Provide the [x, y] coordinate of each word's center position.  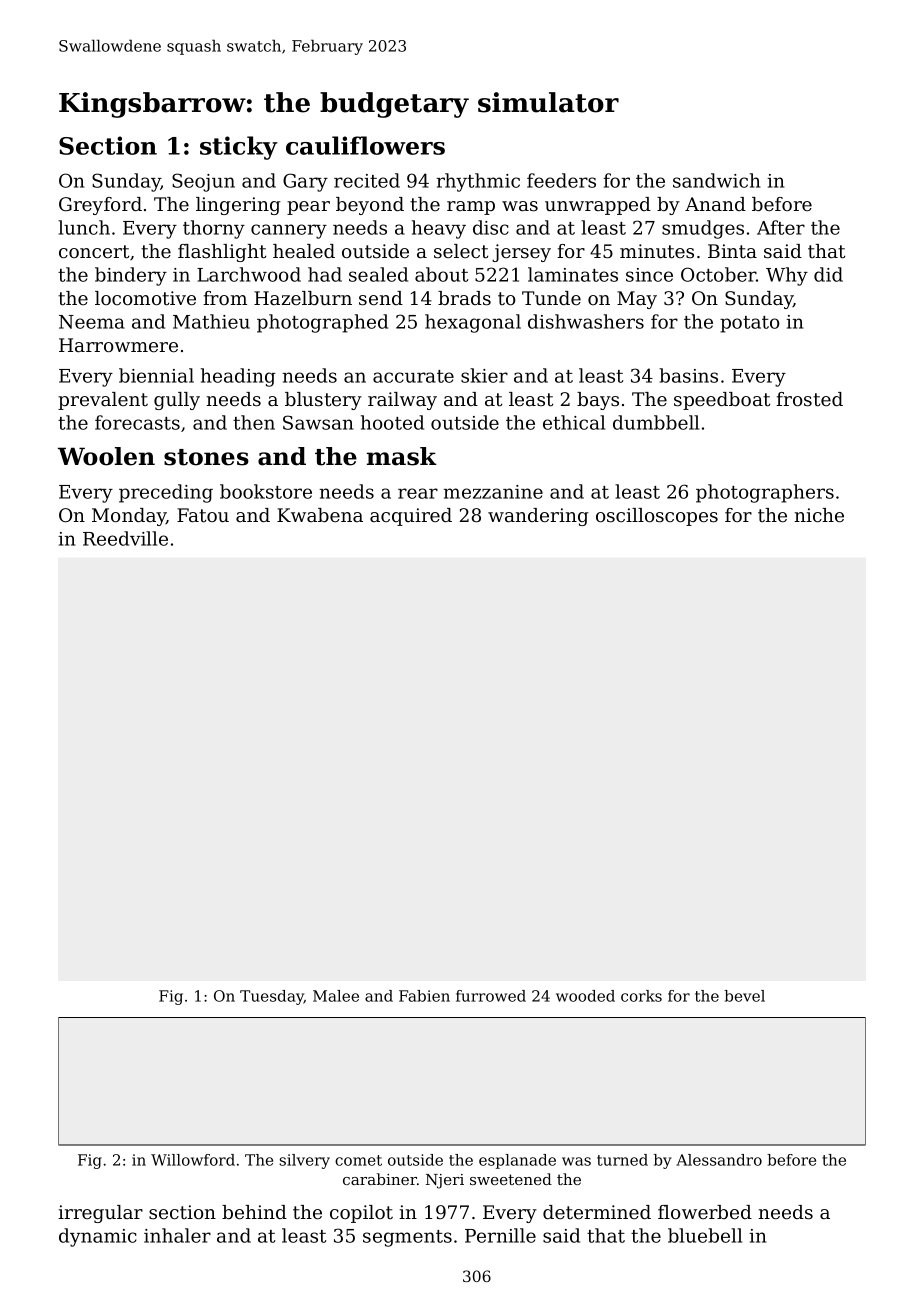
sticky [238, 148]
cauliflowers [365, 145]
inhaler [177, 1235]
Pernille [500, 1235]
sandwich [716, 180]
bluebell [705, 1235]
